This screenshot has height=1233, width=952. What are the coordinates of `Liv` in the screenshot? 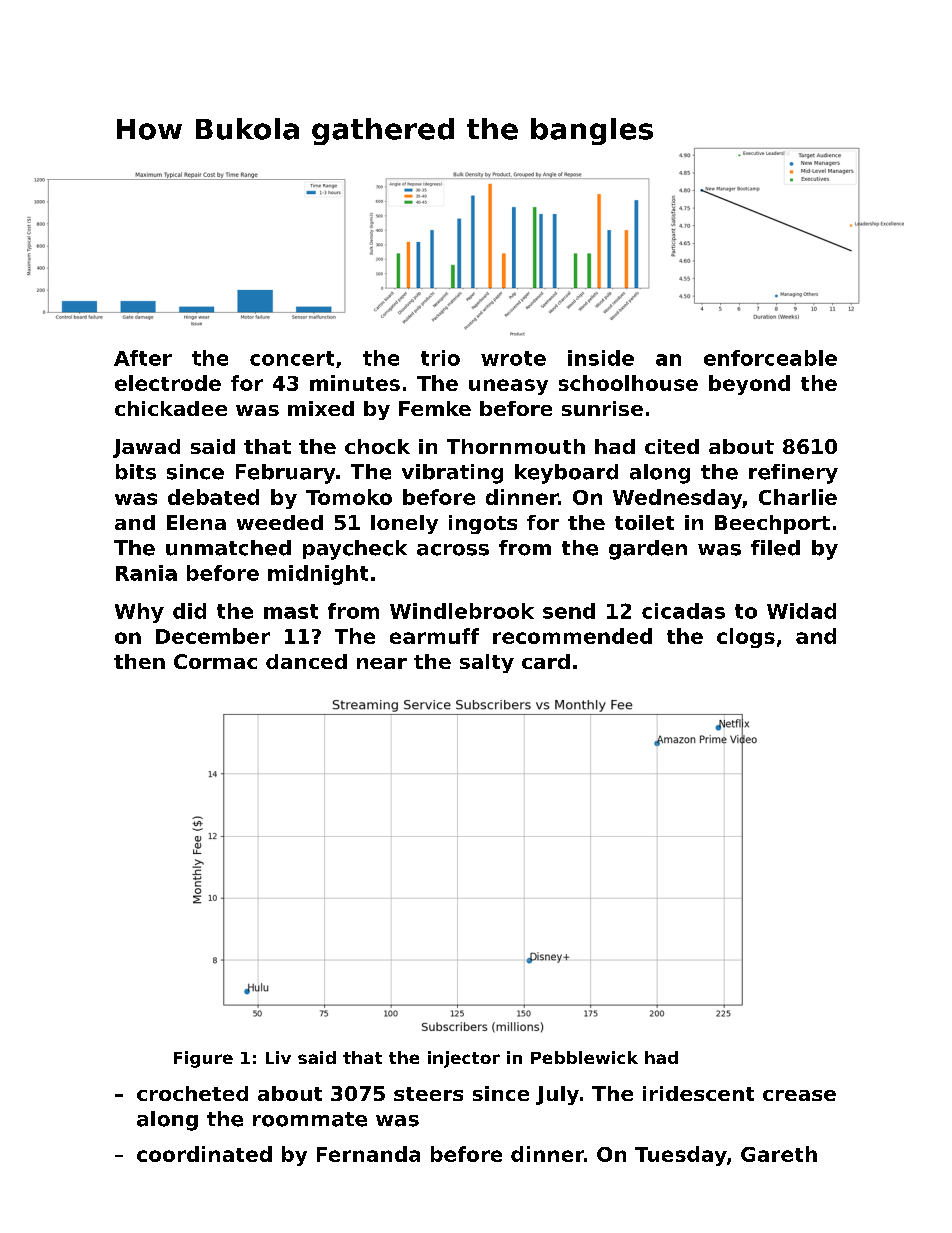 It's located at (278, 1057).
